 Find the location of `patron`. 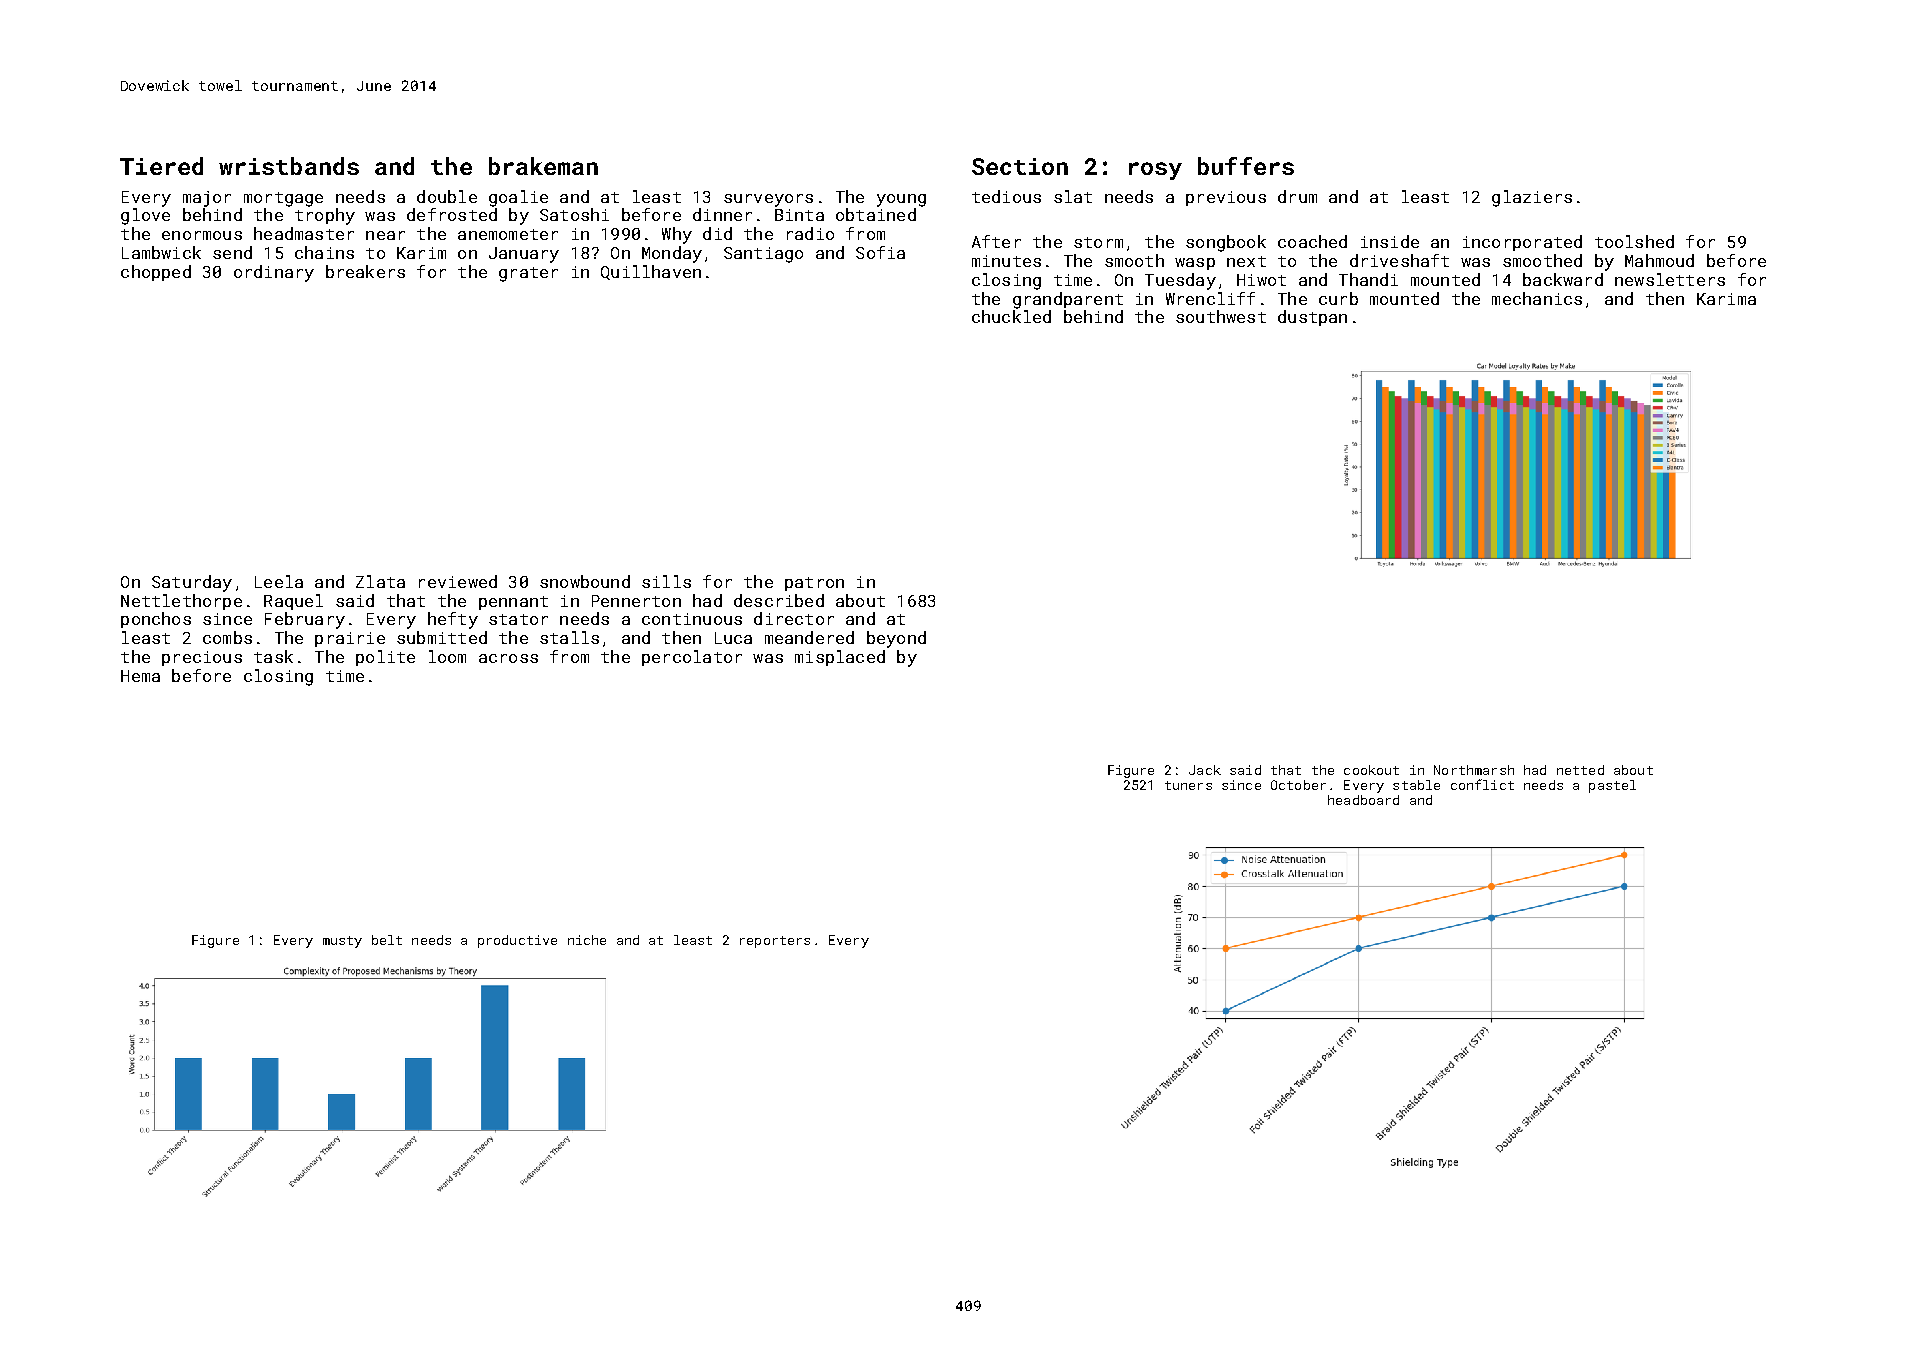

patron is located at coordinates (814, 584).
